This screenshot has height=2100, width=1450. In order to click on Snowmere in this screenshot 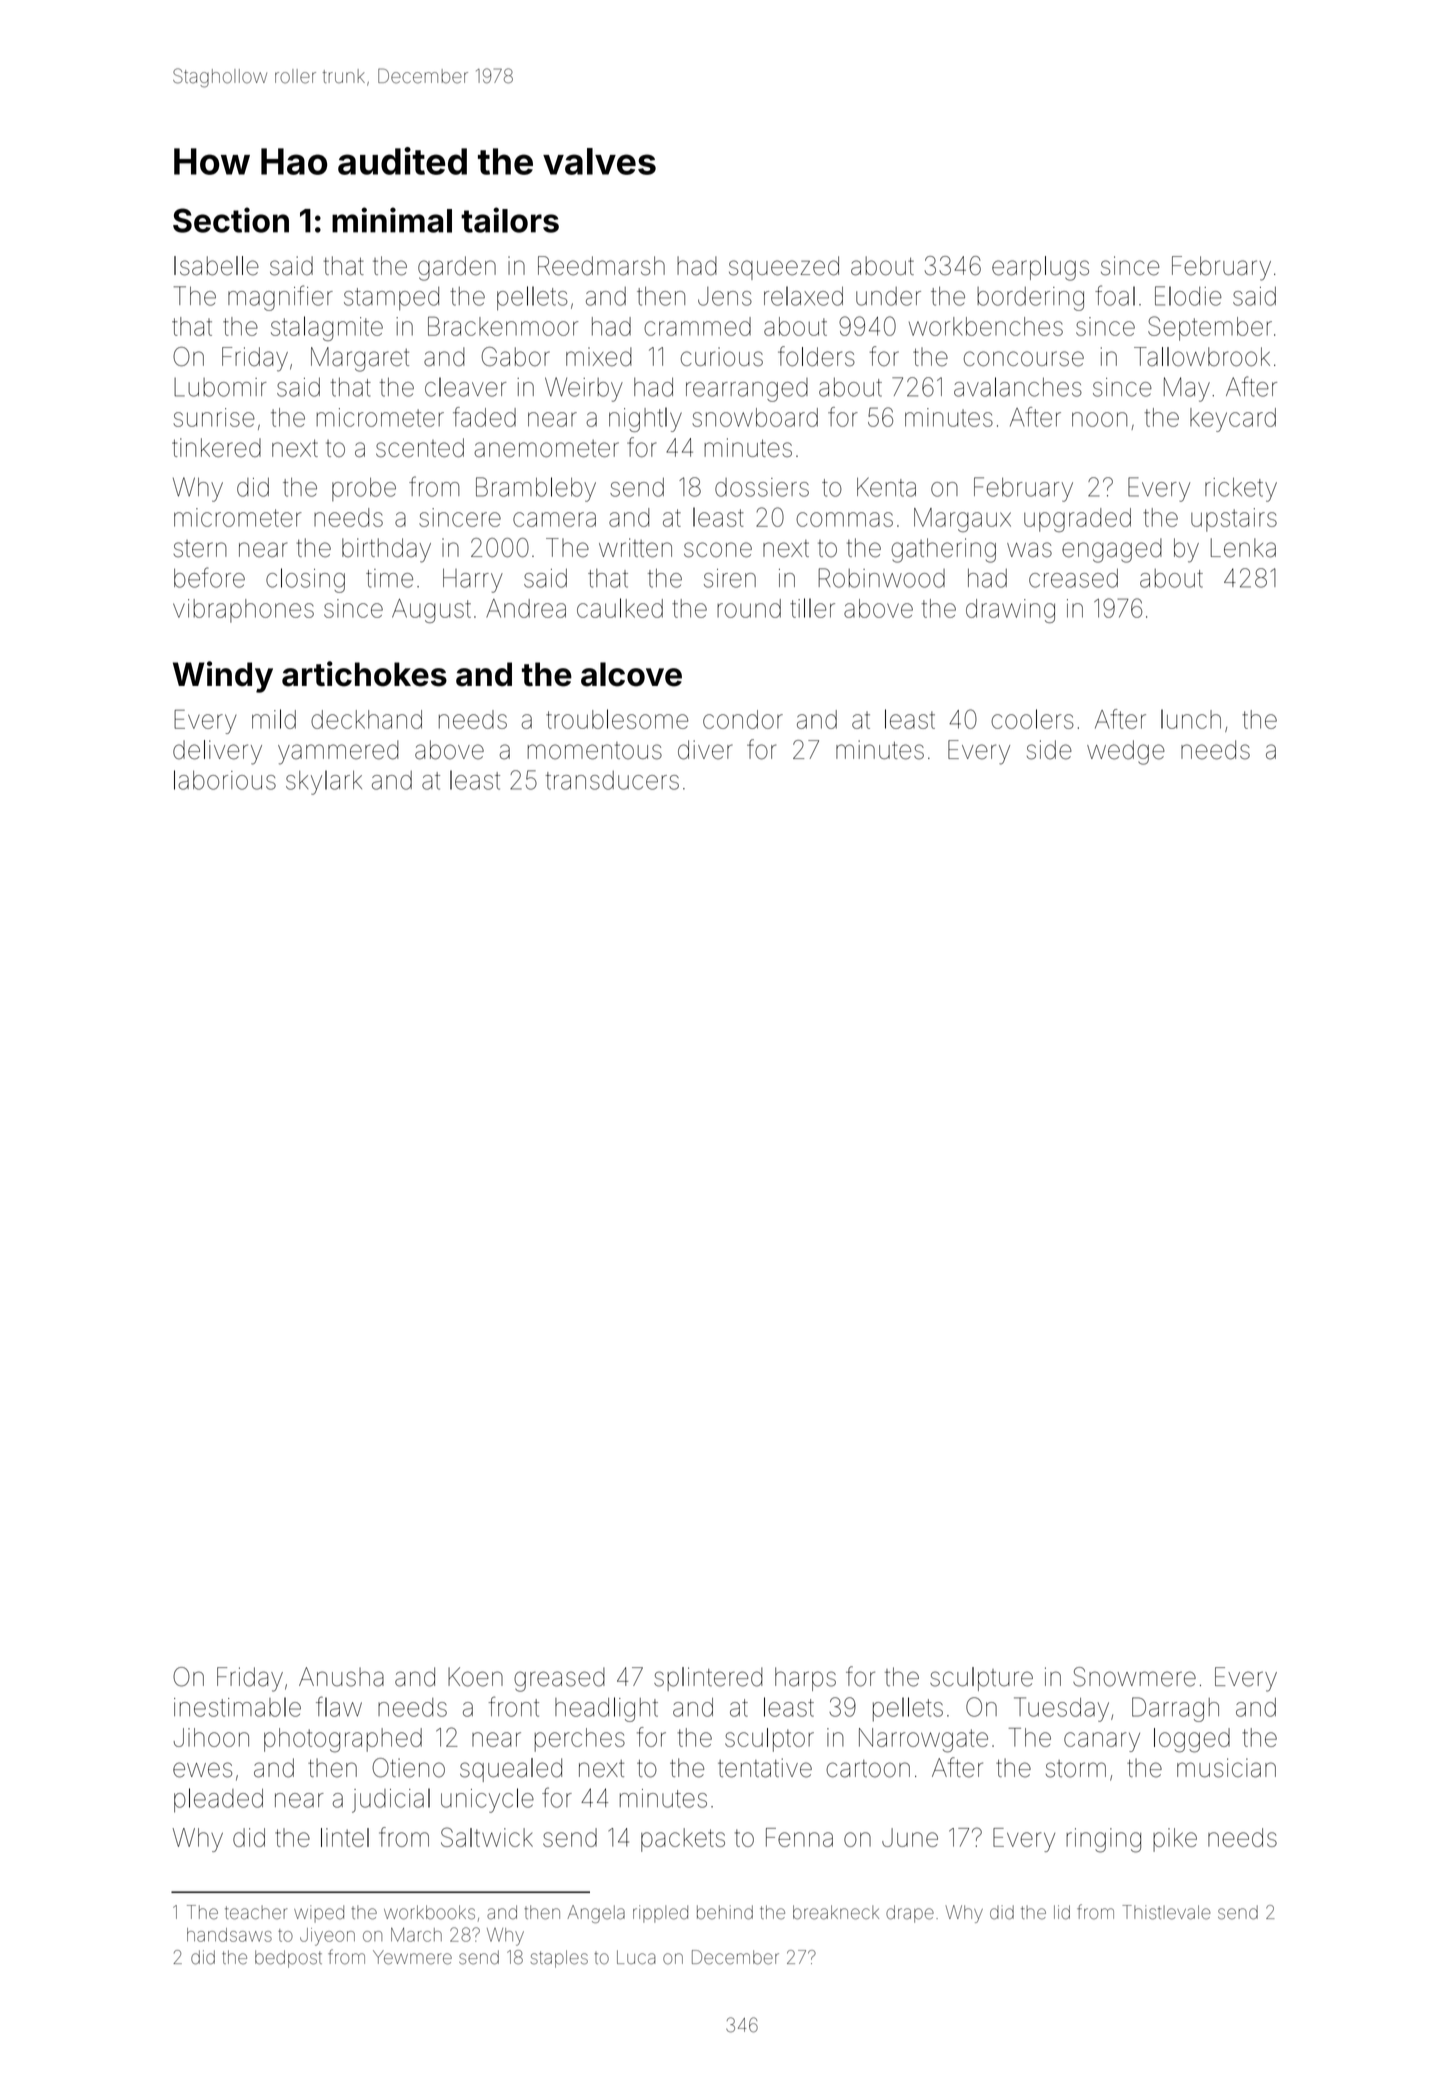, I will do `click(1134, 1677)`.
